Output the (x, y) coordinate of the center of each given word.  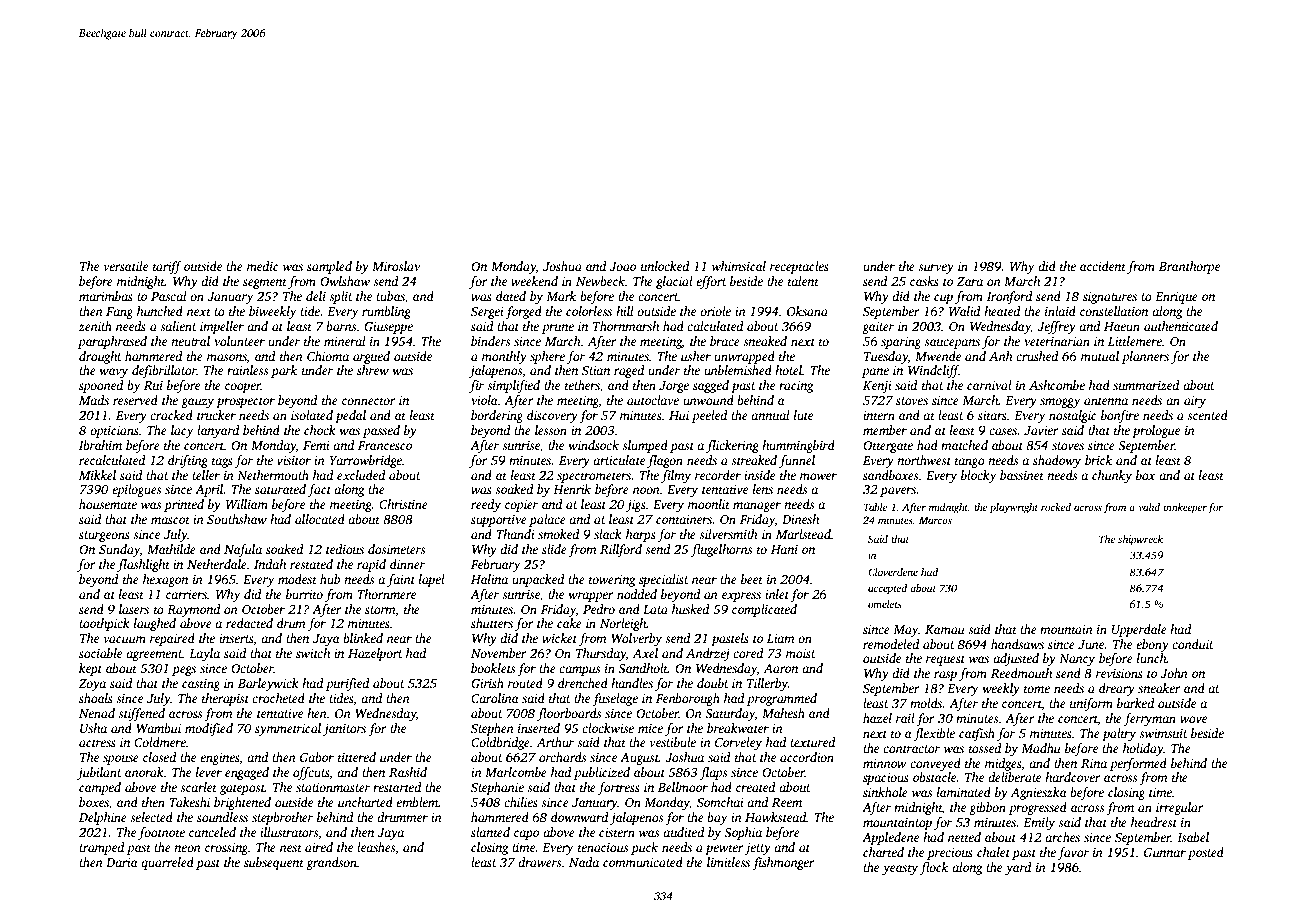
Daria (122, 862)
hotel (788, 370)
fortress (619, 788)
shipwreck (1140, 540)
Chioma (328, 356)
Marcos (935, 520)
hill (625, 311)
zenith (95, 326)
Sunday (119, 550)
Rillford (621, 550)
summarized (1146, 385)
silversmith (728, 534)
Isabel (1193, 837)
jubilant (99, 773)
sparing (901, 343)
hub (330, 579)
